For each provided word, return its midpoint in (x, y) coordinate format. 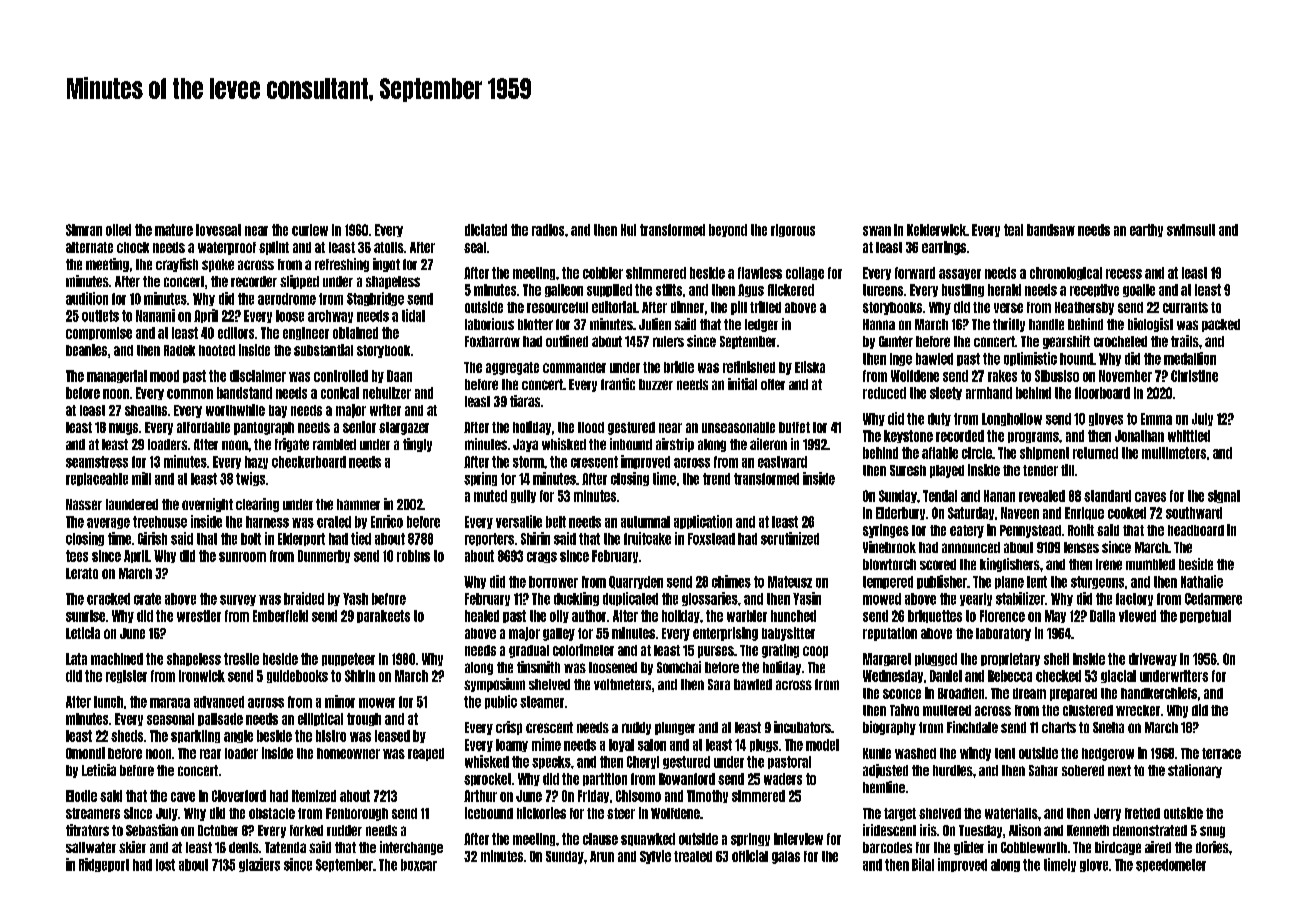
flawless (760, 273)
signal (1224, 496)
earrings (944, 248)
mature (174, 230)
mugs (123, 429)
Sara (719, 684)
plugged (936, 659)
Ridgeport (104, 865)
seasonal (170, 719)
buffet (794, 427)
